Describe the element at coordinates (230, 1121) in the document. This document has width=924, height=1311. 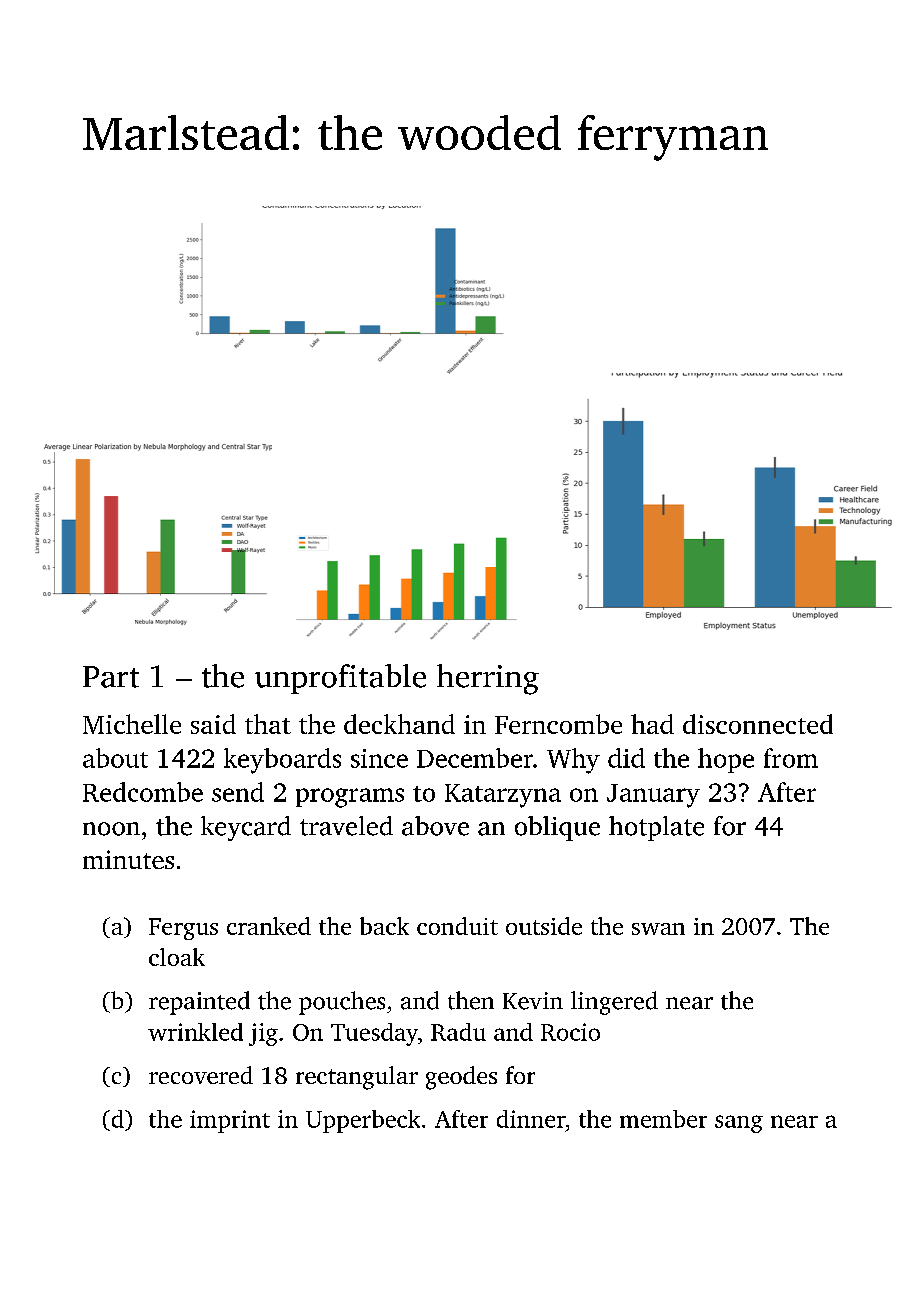
I see `imprint` at that location.
